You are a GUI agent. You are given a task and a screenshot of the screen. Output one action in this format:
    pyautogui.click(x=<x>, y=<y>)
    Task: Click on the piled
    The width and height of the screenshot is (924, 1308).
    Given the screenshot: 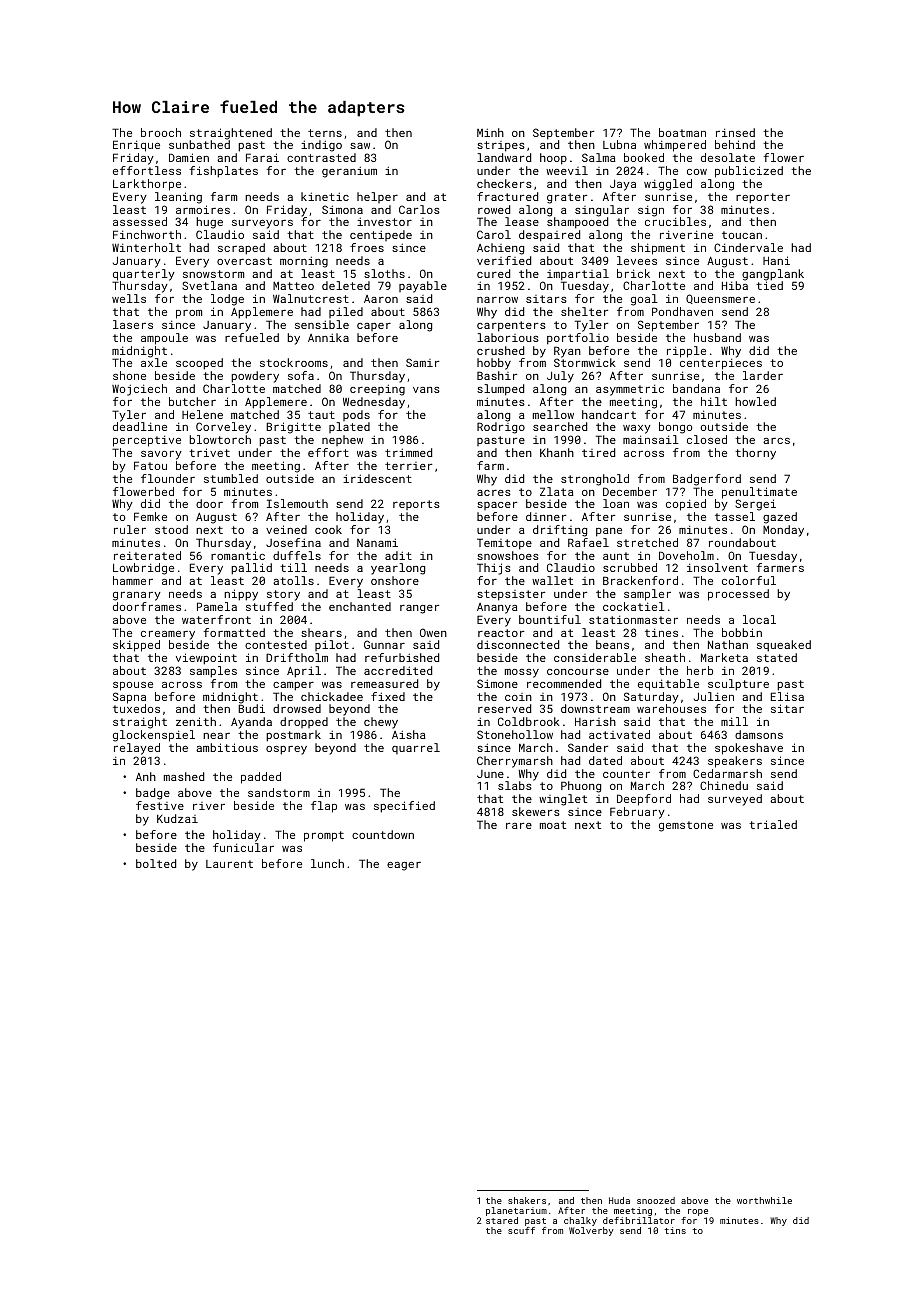 What is the action you would take?
    pyautogui.click(x=346, y=312)
